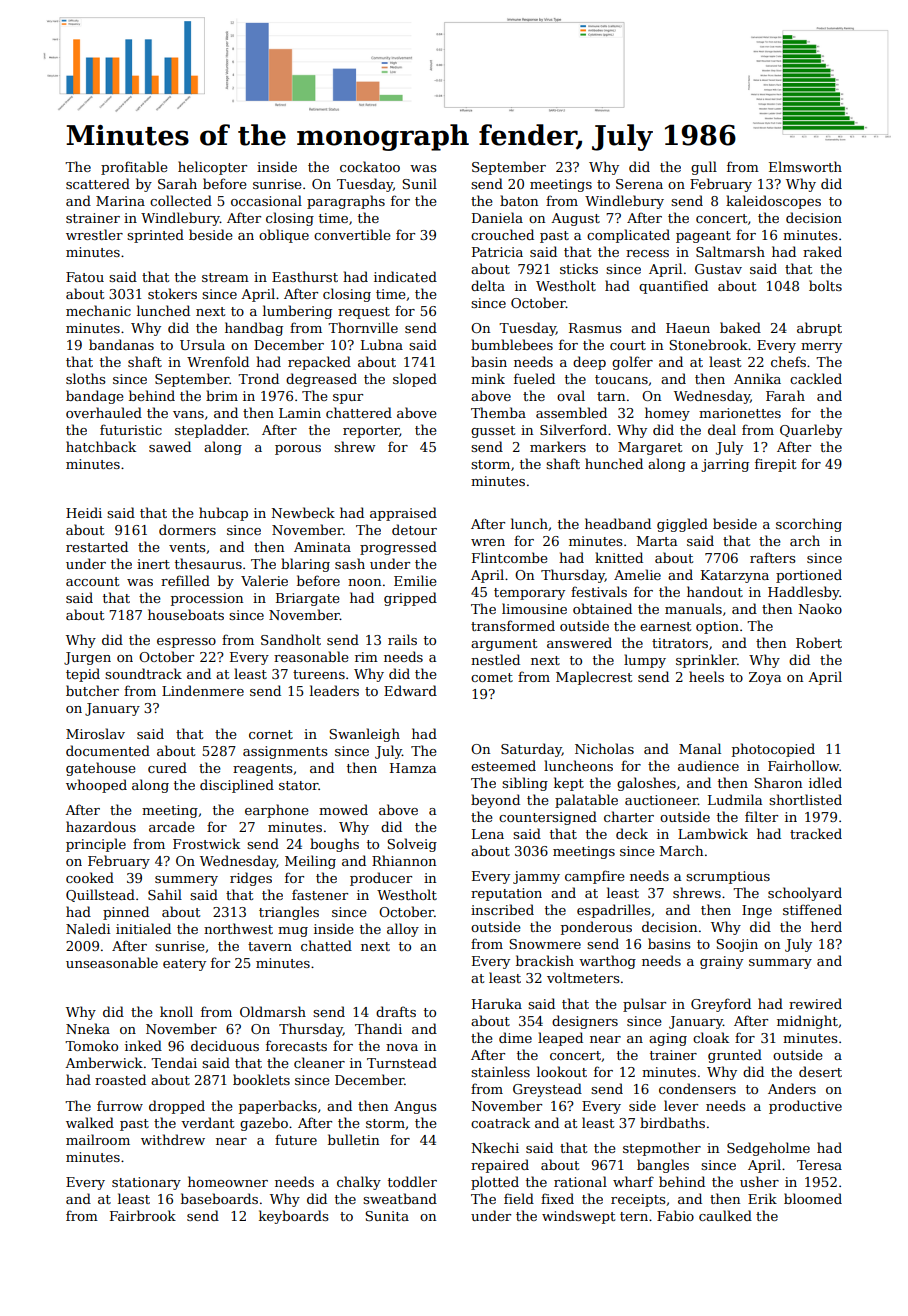 The width and height of the screenshot is (908, 1316). What do you see at coordinates (419, 183) in the screenshot?
I see `Sunil` at bounding box center [419, 183].
